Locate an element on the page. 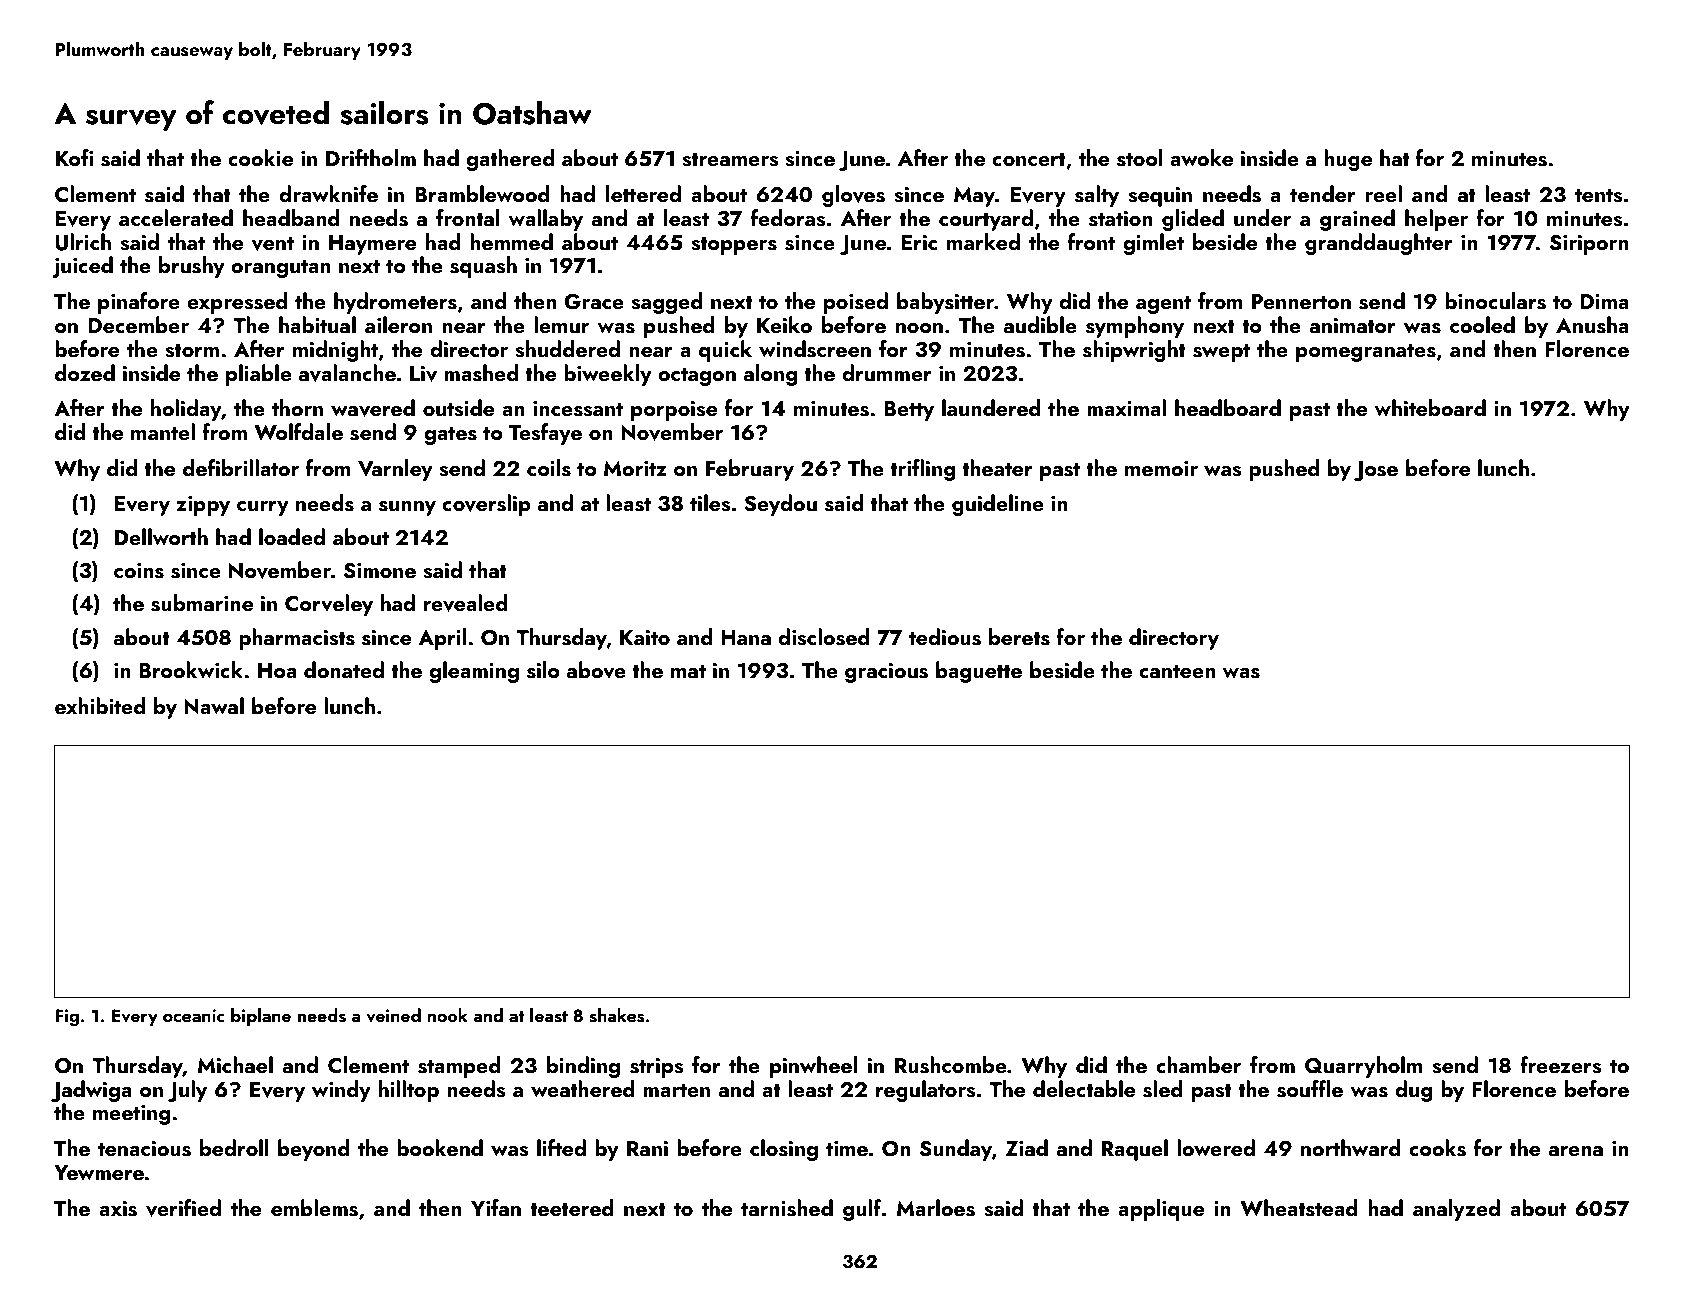 Image resolution: width=1684 pixels, height=1301 pixels. habitual is located at coordinates (317, 324).
